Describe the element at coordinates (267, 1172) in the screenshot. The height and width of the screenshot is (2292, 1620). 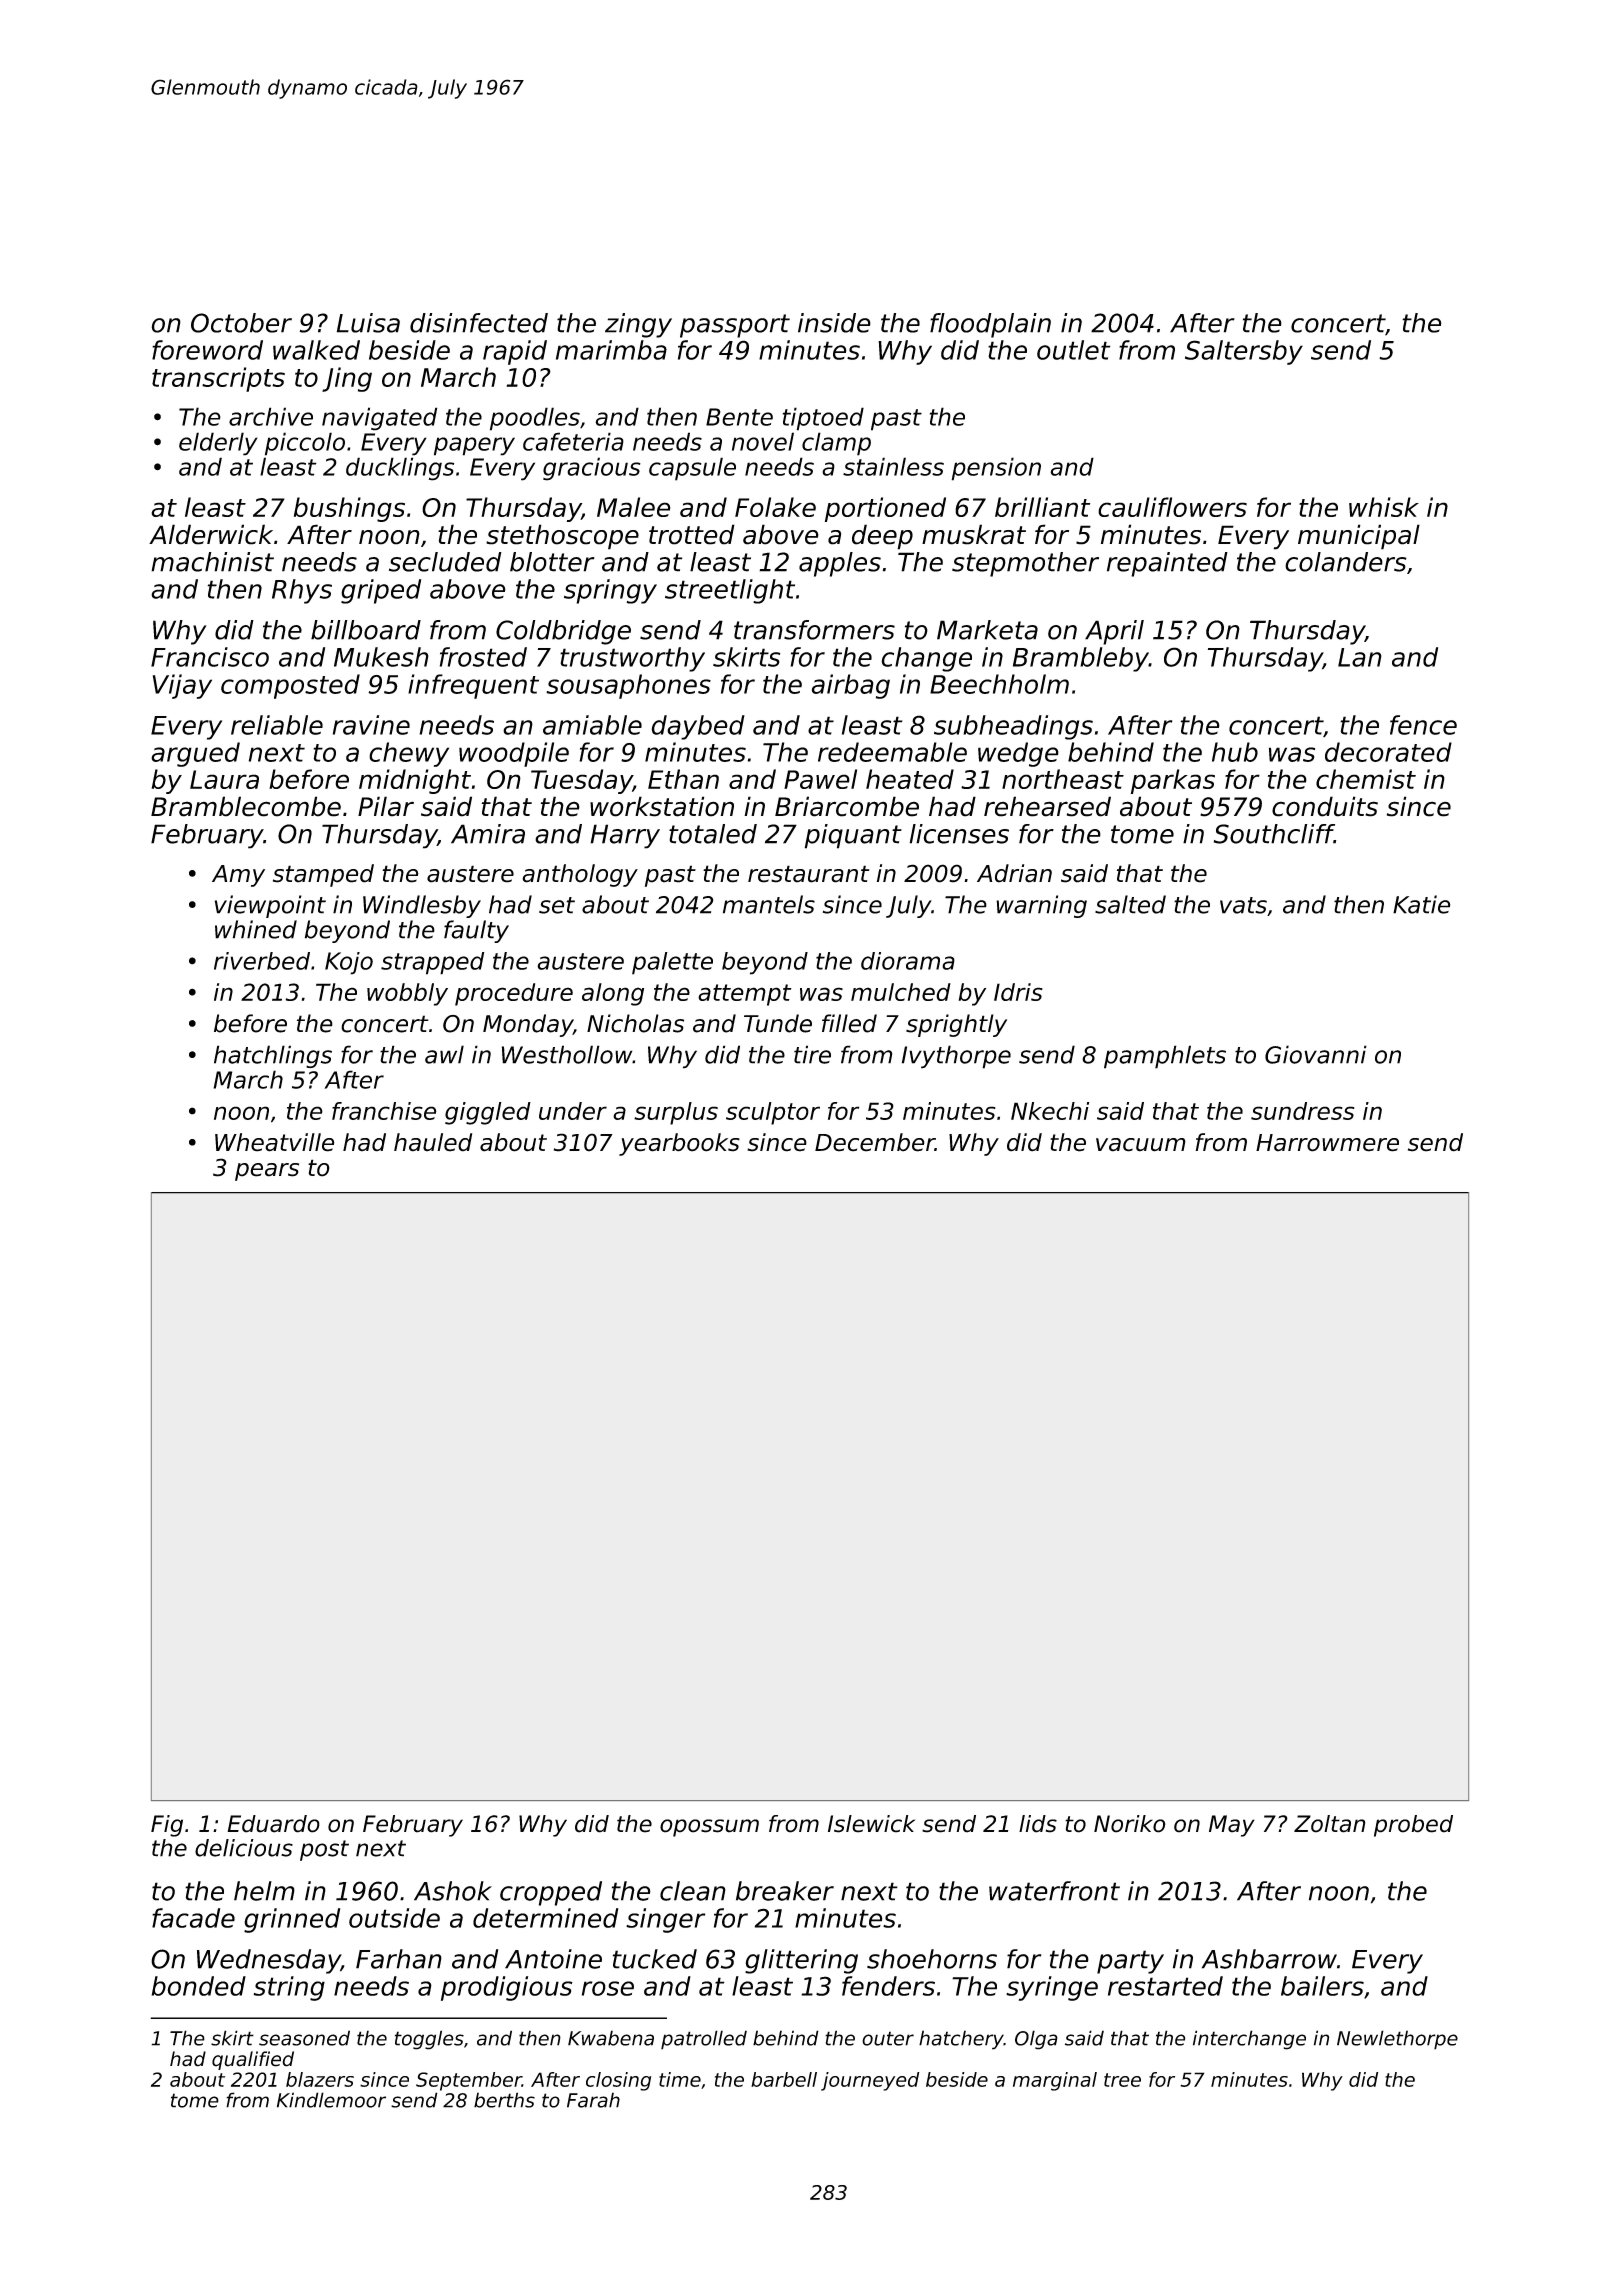
I see `pears` at that location.
